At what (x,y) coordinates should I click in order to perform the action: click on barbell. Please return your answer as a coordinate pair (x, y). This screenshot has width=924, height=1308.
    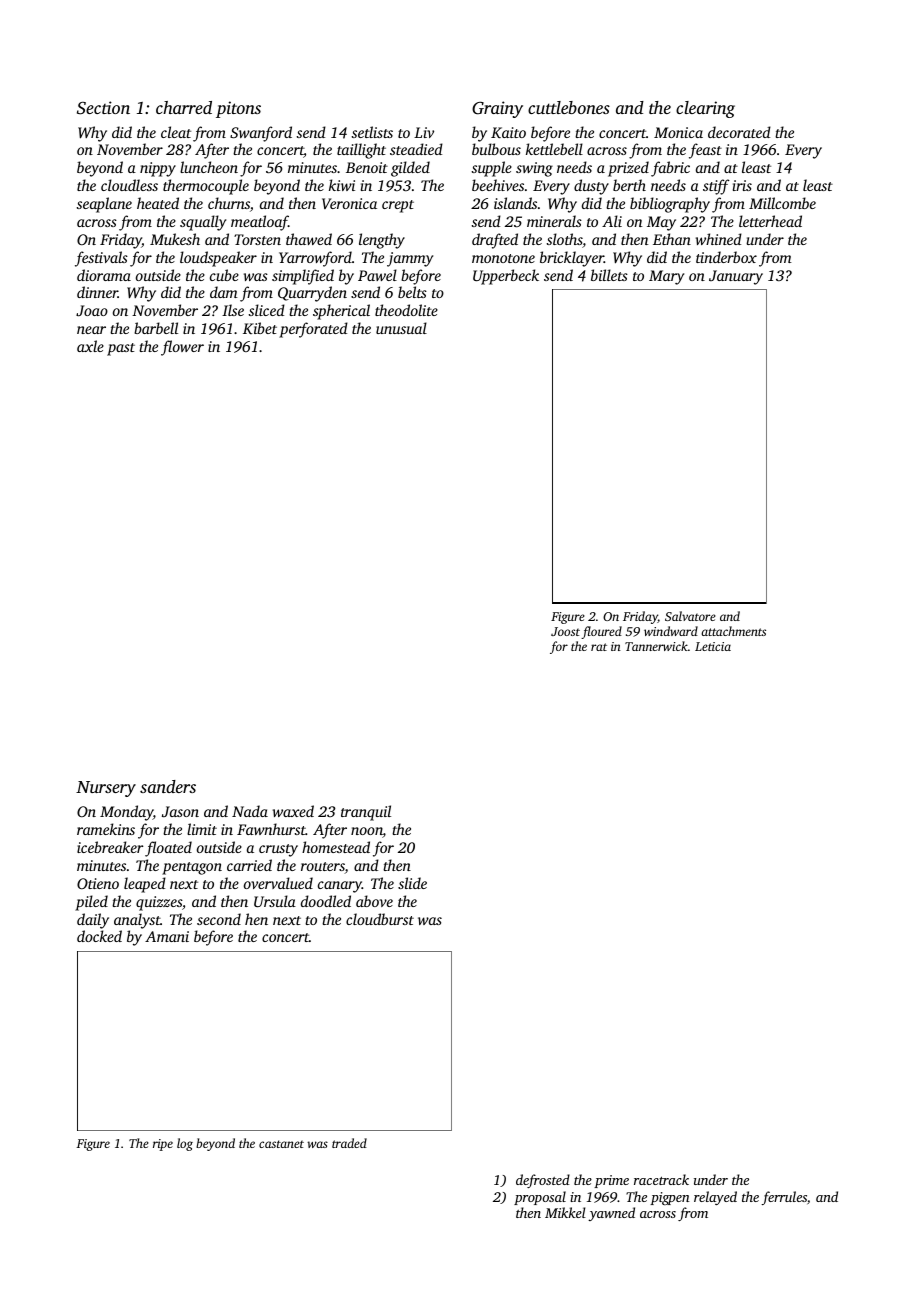
    Looking at the image, I should click on (156, 328).
